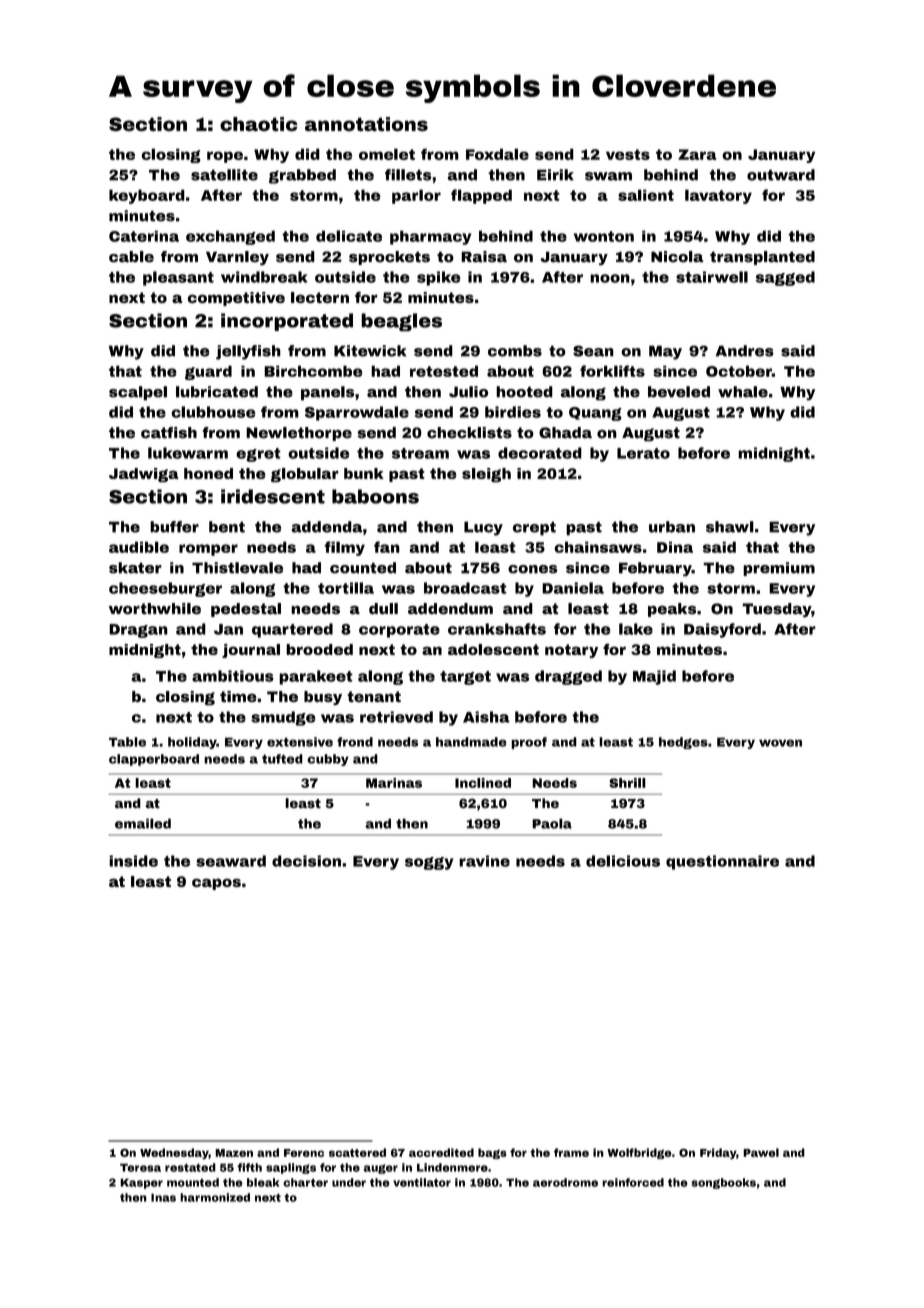 The height and width of the screenshot is (1308, 924). Describe the element at coordinates (357, 1152) in the screenshot. I see `scattered` at that location.
